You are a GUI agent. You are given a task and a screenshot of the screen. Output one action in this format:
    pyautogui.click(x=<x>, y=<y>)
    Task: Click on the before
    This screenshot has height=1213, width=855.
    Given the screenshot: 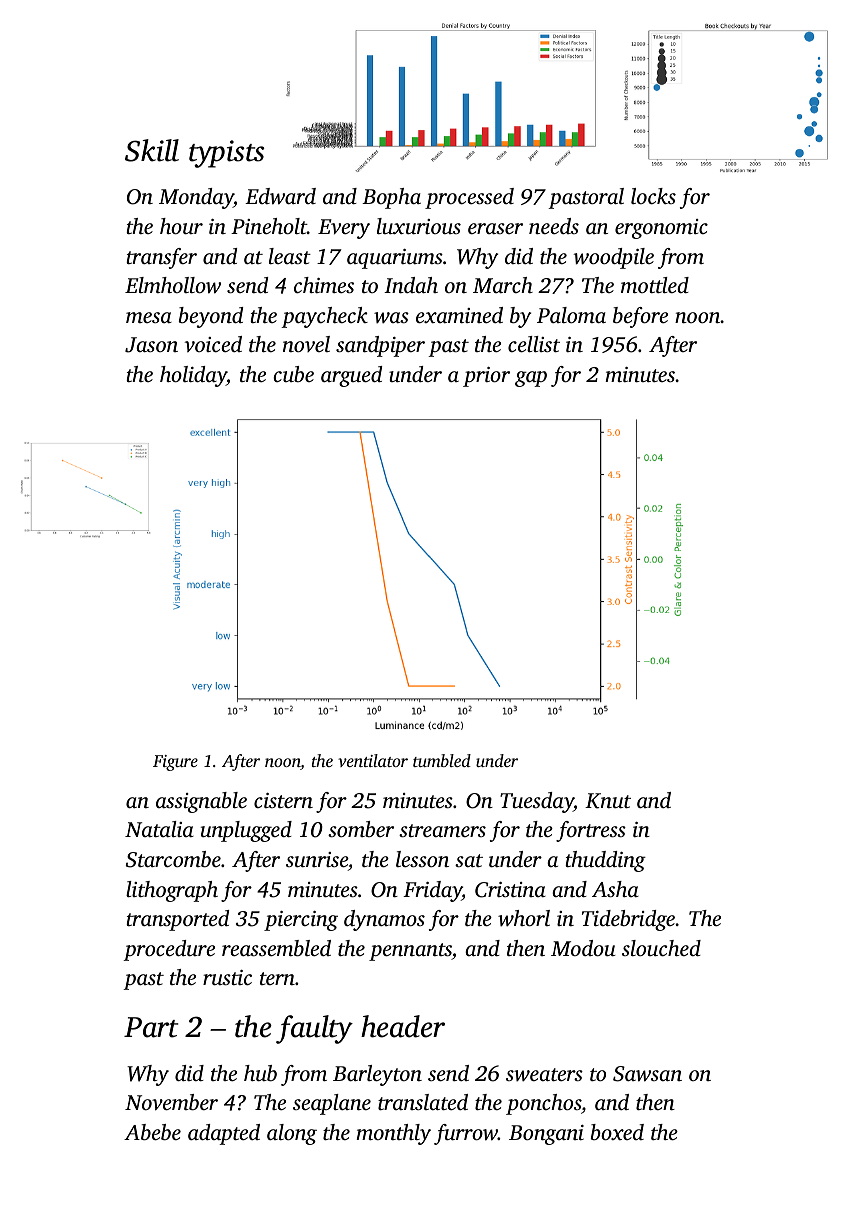 What is the action you would take?
    pyautogui.click(x=640, y=317)
